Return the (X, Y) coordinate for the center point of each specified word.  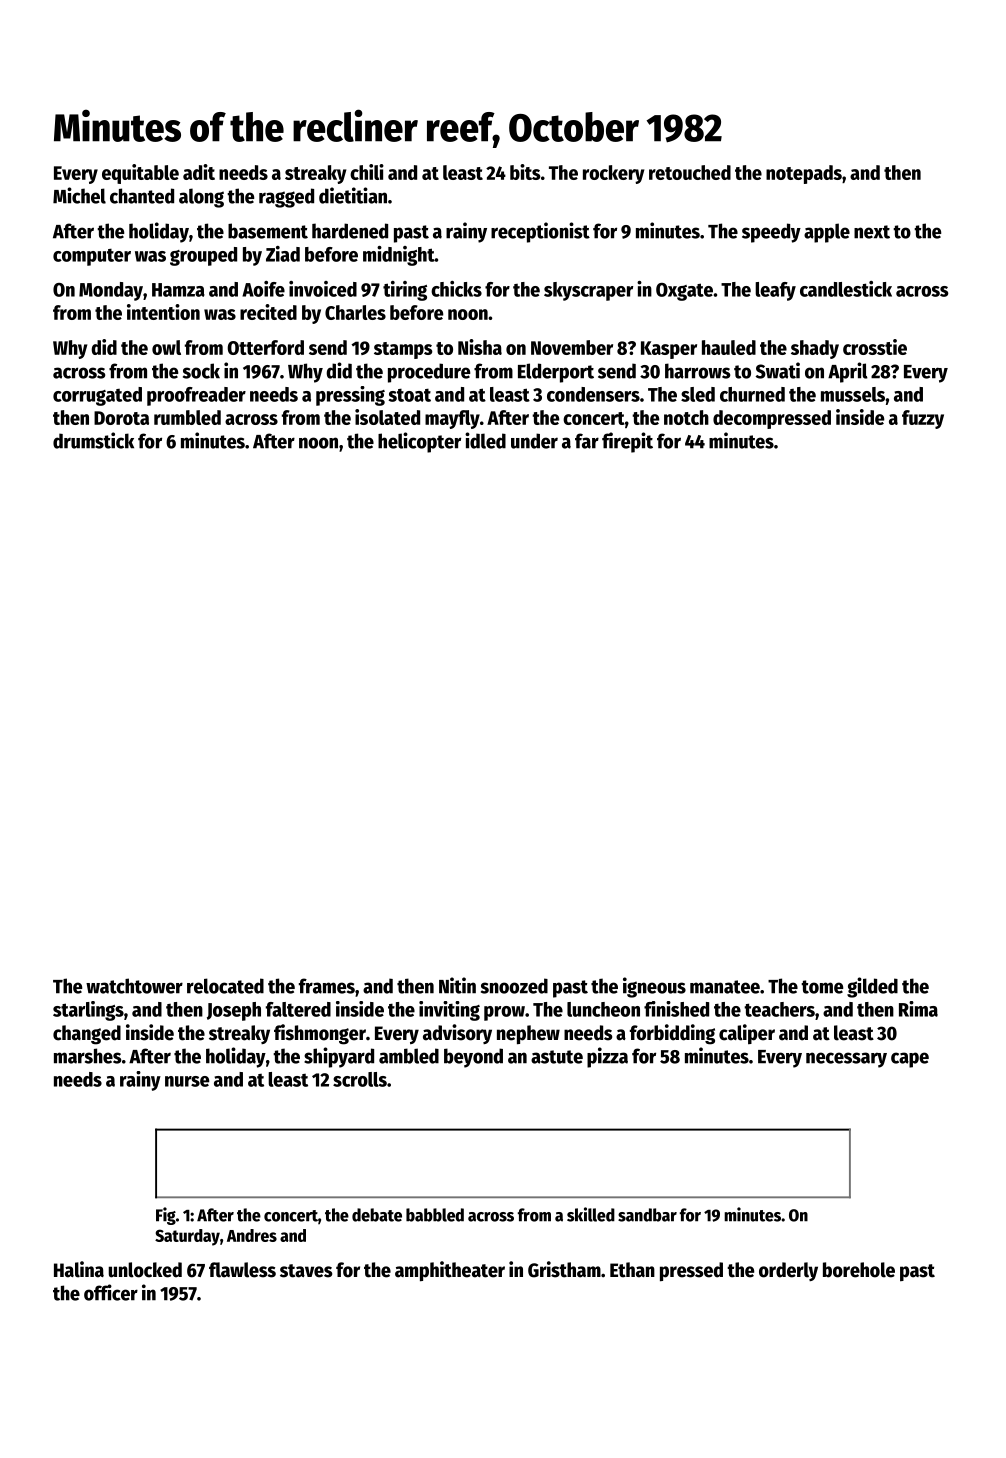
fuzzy (923, 419)
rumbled (187, 417)
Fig (166, 1216)
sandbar (647, 1215)
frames (327, 986)
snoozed (514, 986)
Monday (111, 291)
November (572, 347)
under (534, 441)
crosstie (875, 347)
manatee (725, 987)
